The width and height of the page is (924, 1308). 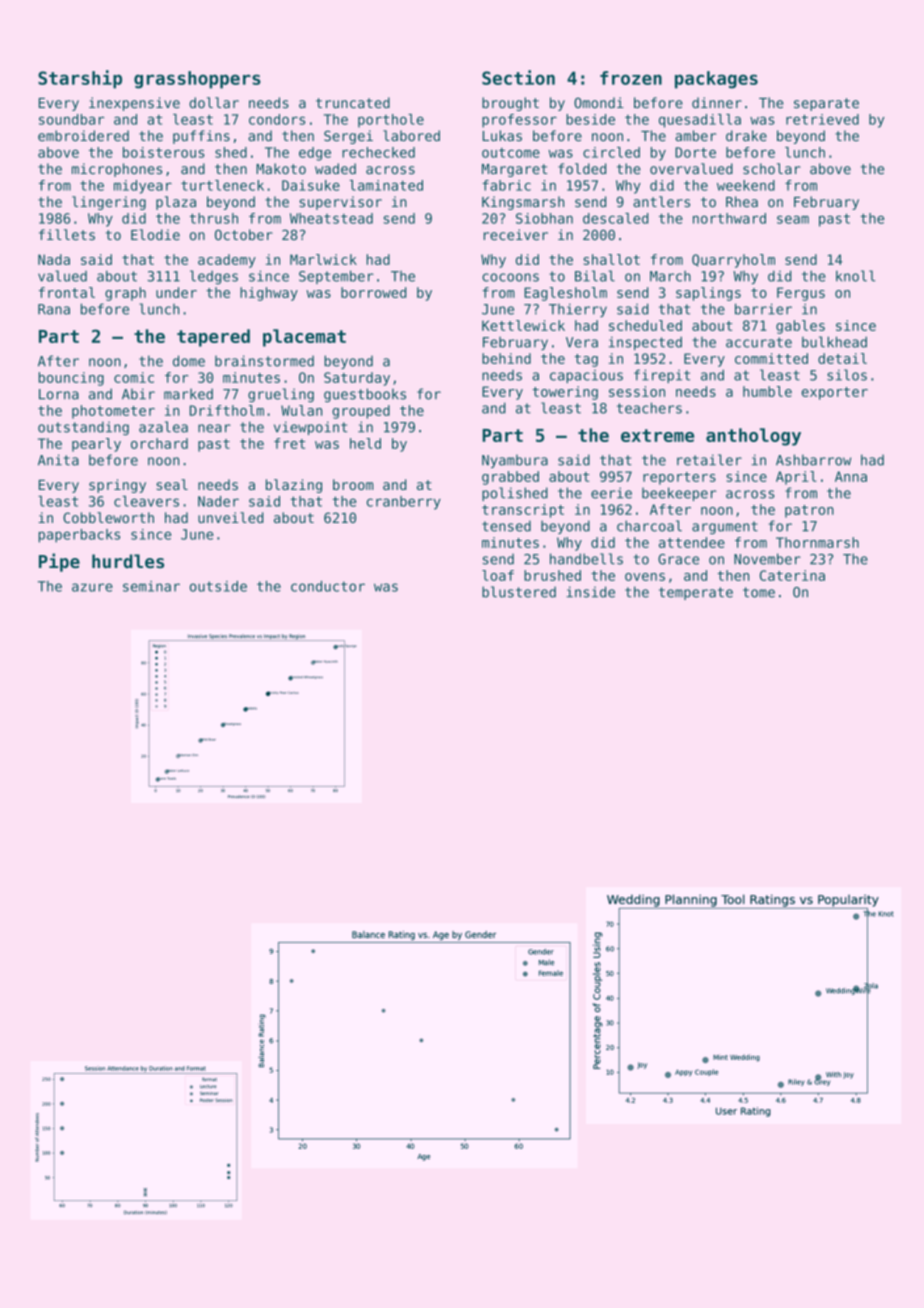 What do you see at coordinates (518, 77) in the page?
I see `Section` at bounding box center [518, 77].
